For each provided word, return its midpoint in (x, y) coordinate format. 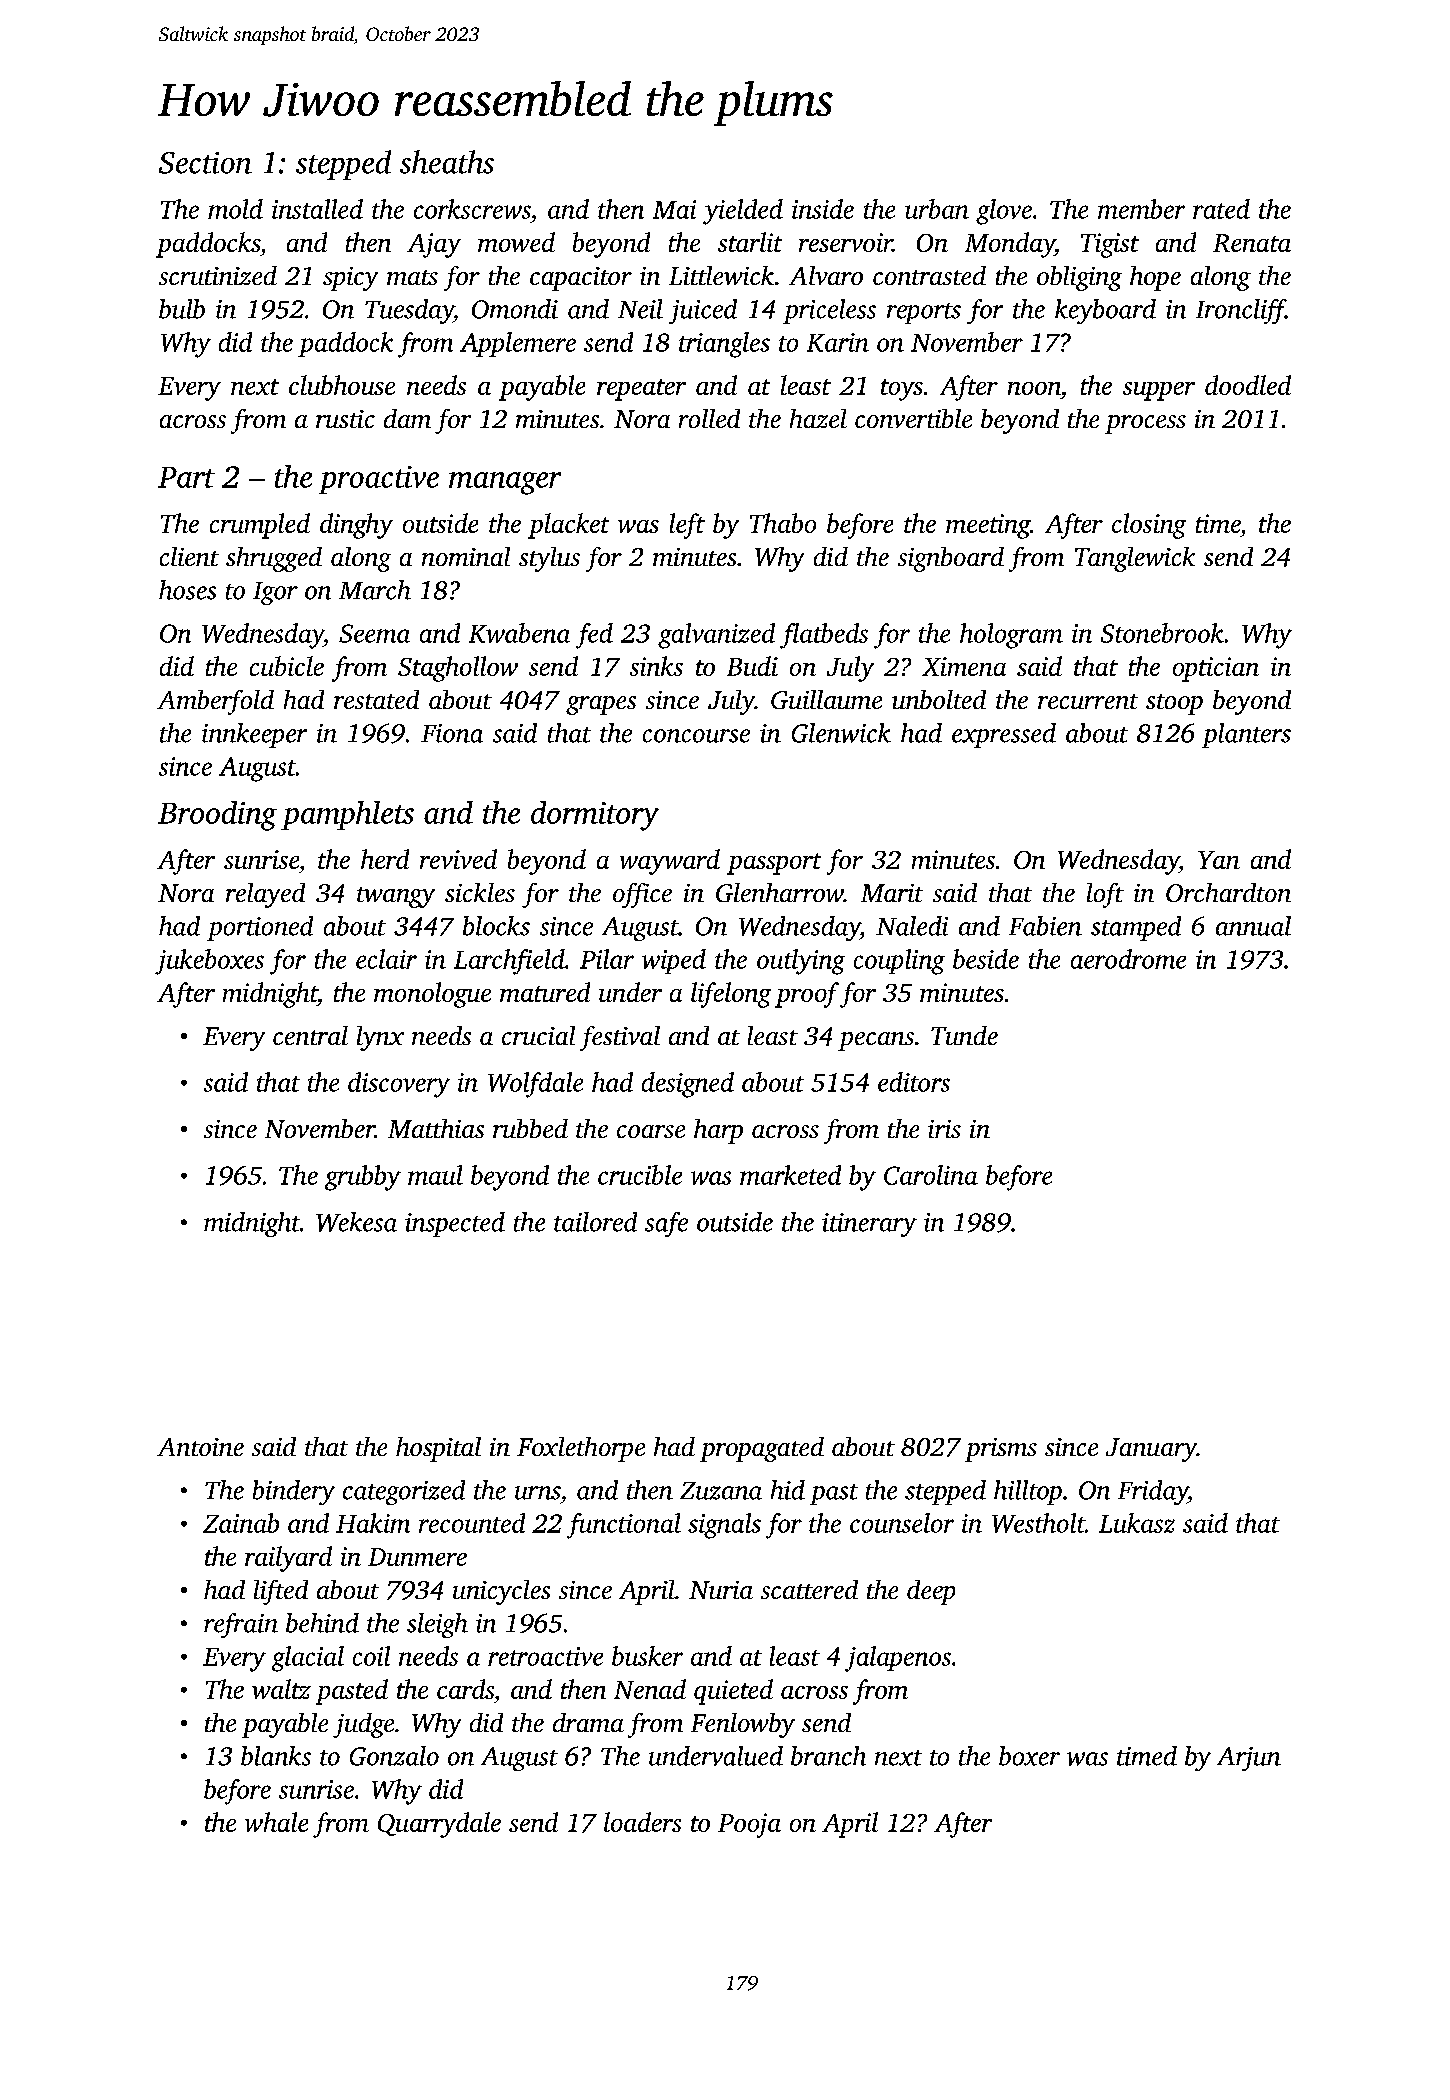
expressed (1004, 735)
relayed (265, 895)
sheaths (447, 162)
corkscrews (472, 209)
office (642, 895)
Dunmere (417, 1557)
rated (1221, 209)
